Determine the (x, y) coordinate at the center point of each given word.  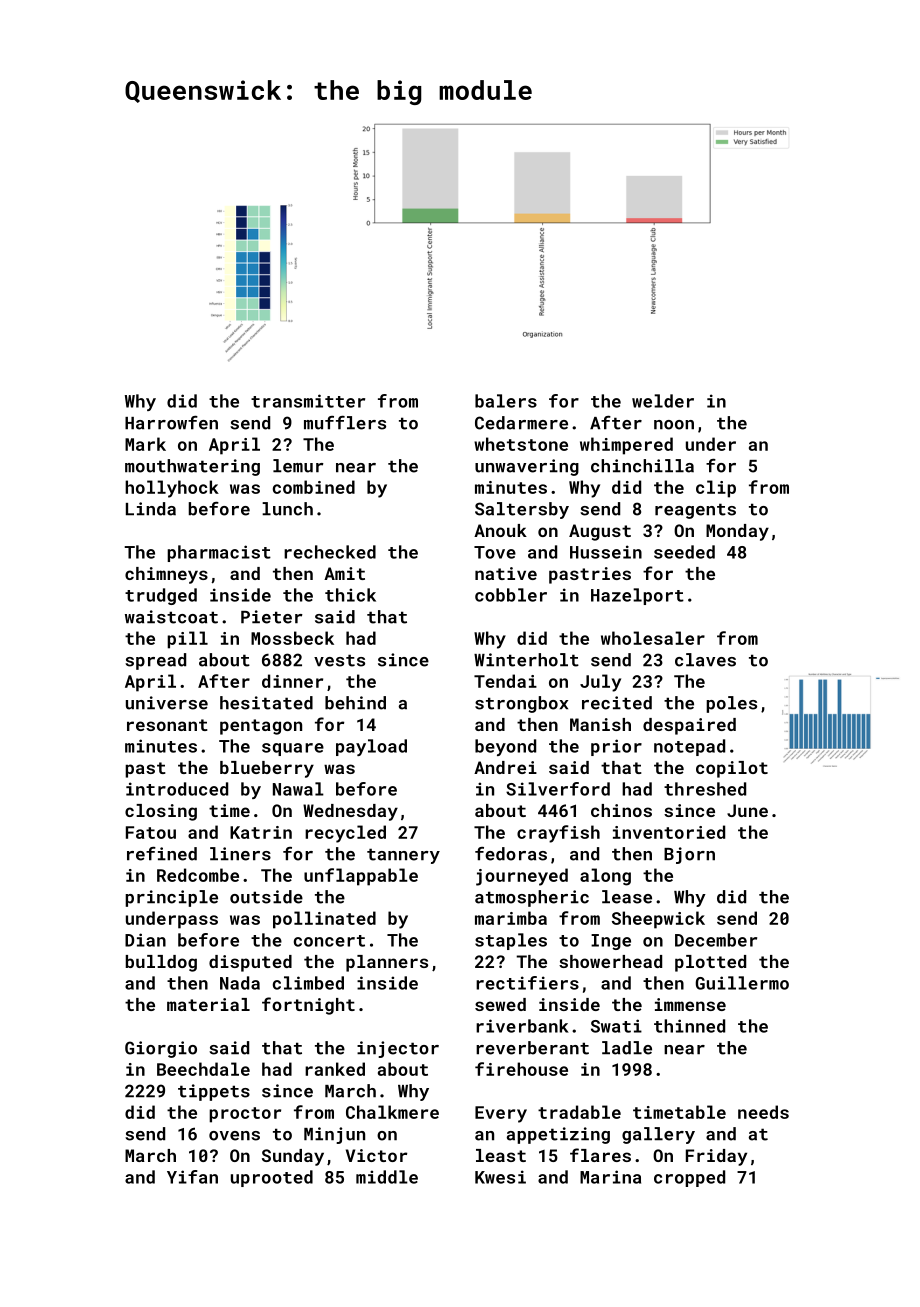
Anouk (500, 530)
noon (674, 425)
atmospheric (532, 898)
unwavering (527, 467)
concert (329, 941)
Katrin (261, 832)
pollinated (324, 920)
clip (716, 489)
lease (627, 897)
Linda (151, 509)
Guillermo (742, 983)
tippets (214, 1092)
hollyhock (172, 489)
